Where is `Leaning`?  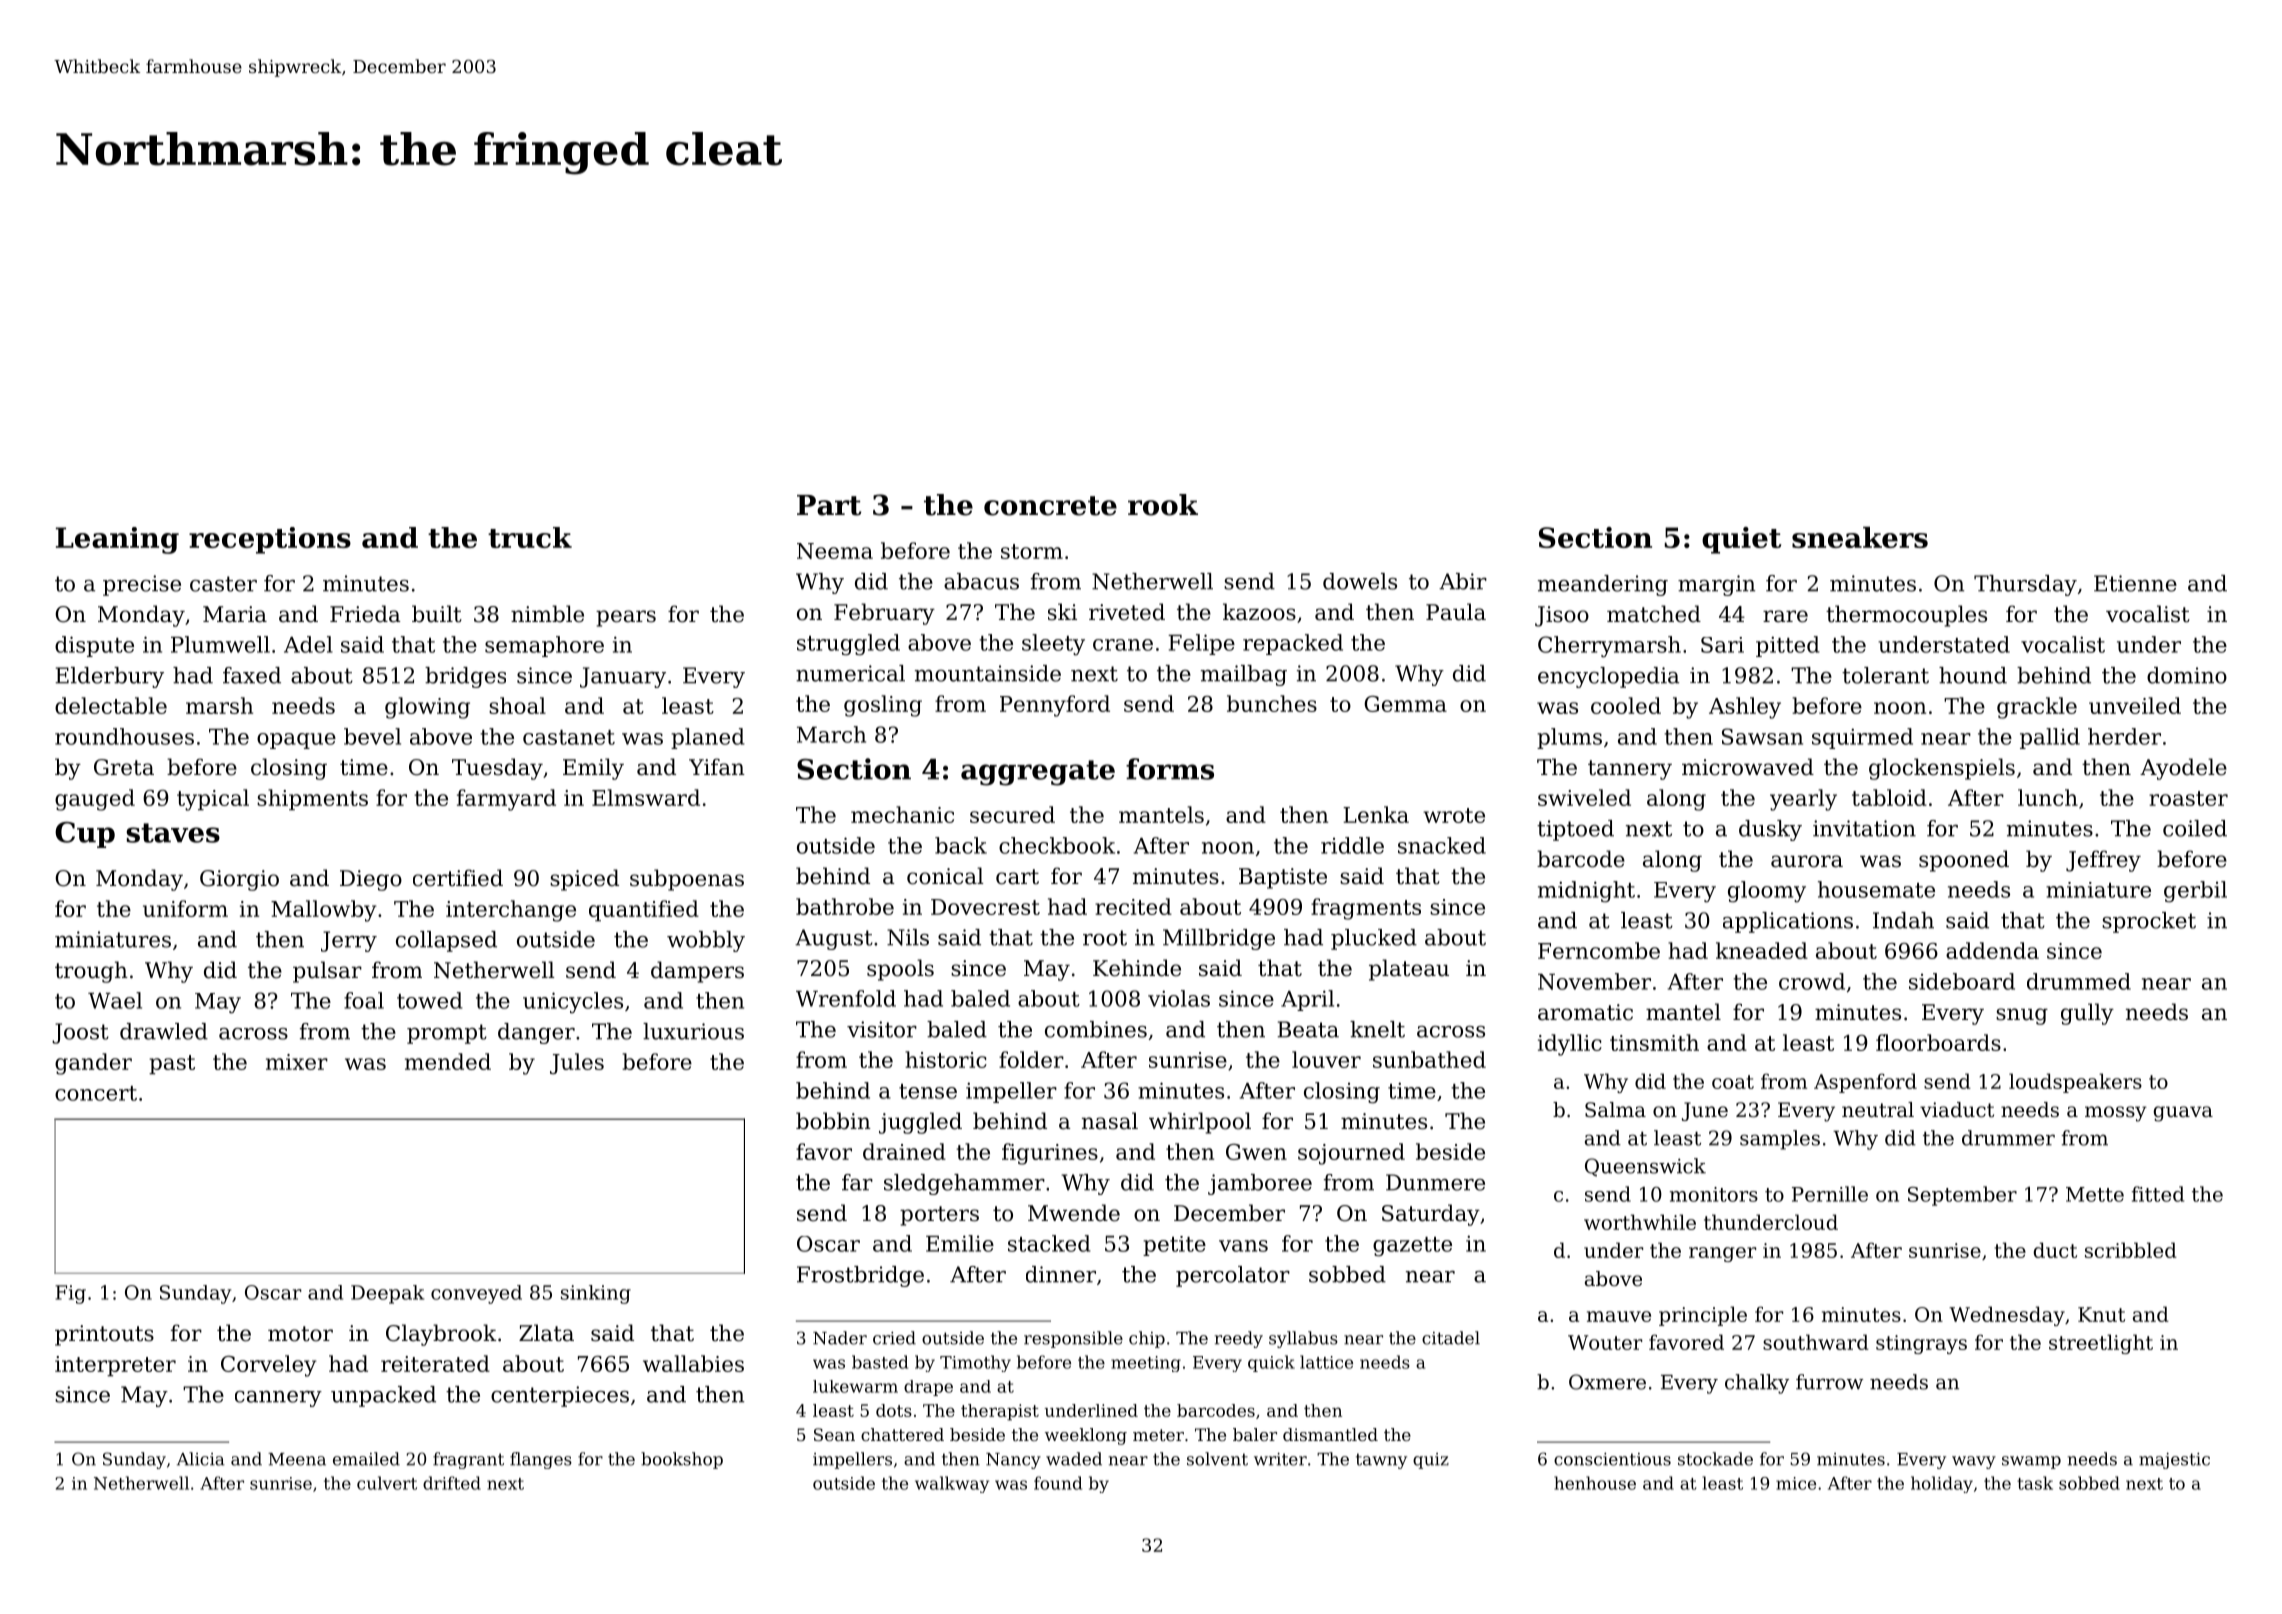
Leaning is located at coordinates (117, 540).
